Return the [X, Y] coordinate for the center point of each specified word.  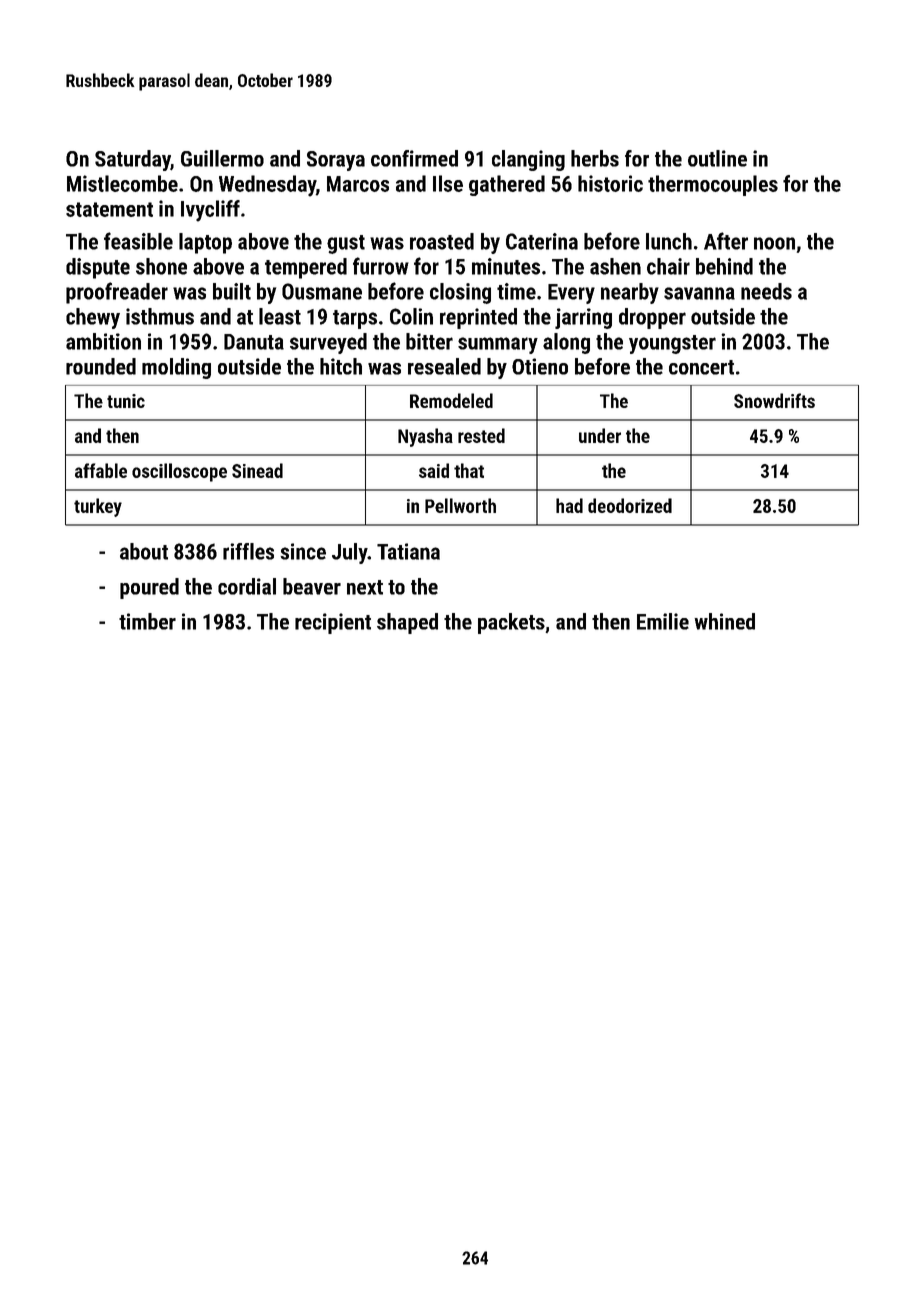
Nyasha [425, 437]
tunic [126, 401]
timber [147, 621]
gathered [507, 185]
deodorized [630, 505]
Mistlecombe [122, 183]
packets [511, 623]
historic [610, 183]
